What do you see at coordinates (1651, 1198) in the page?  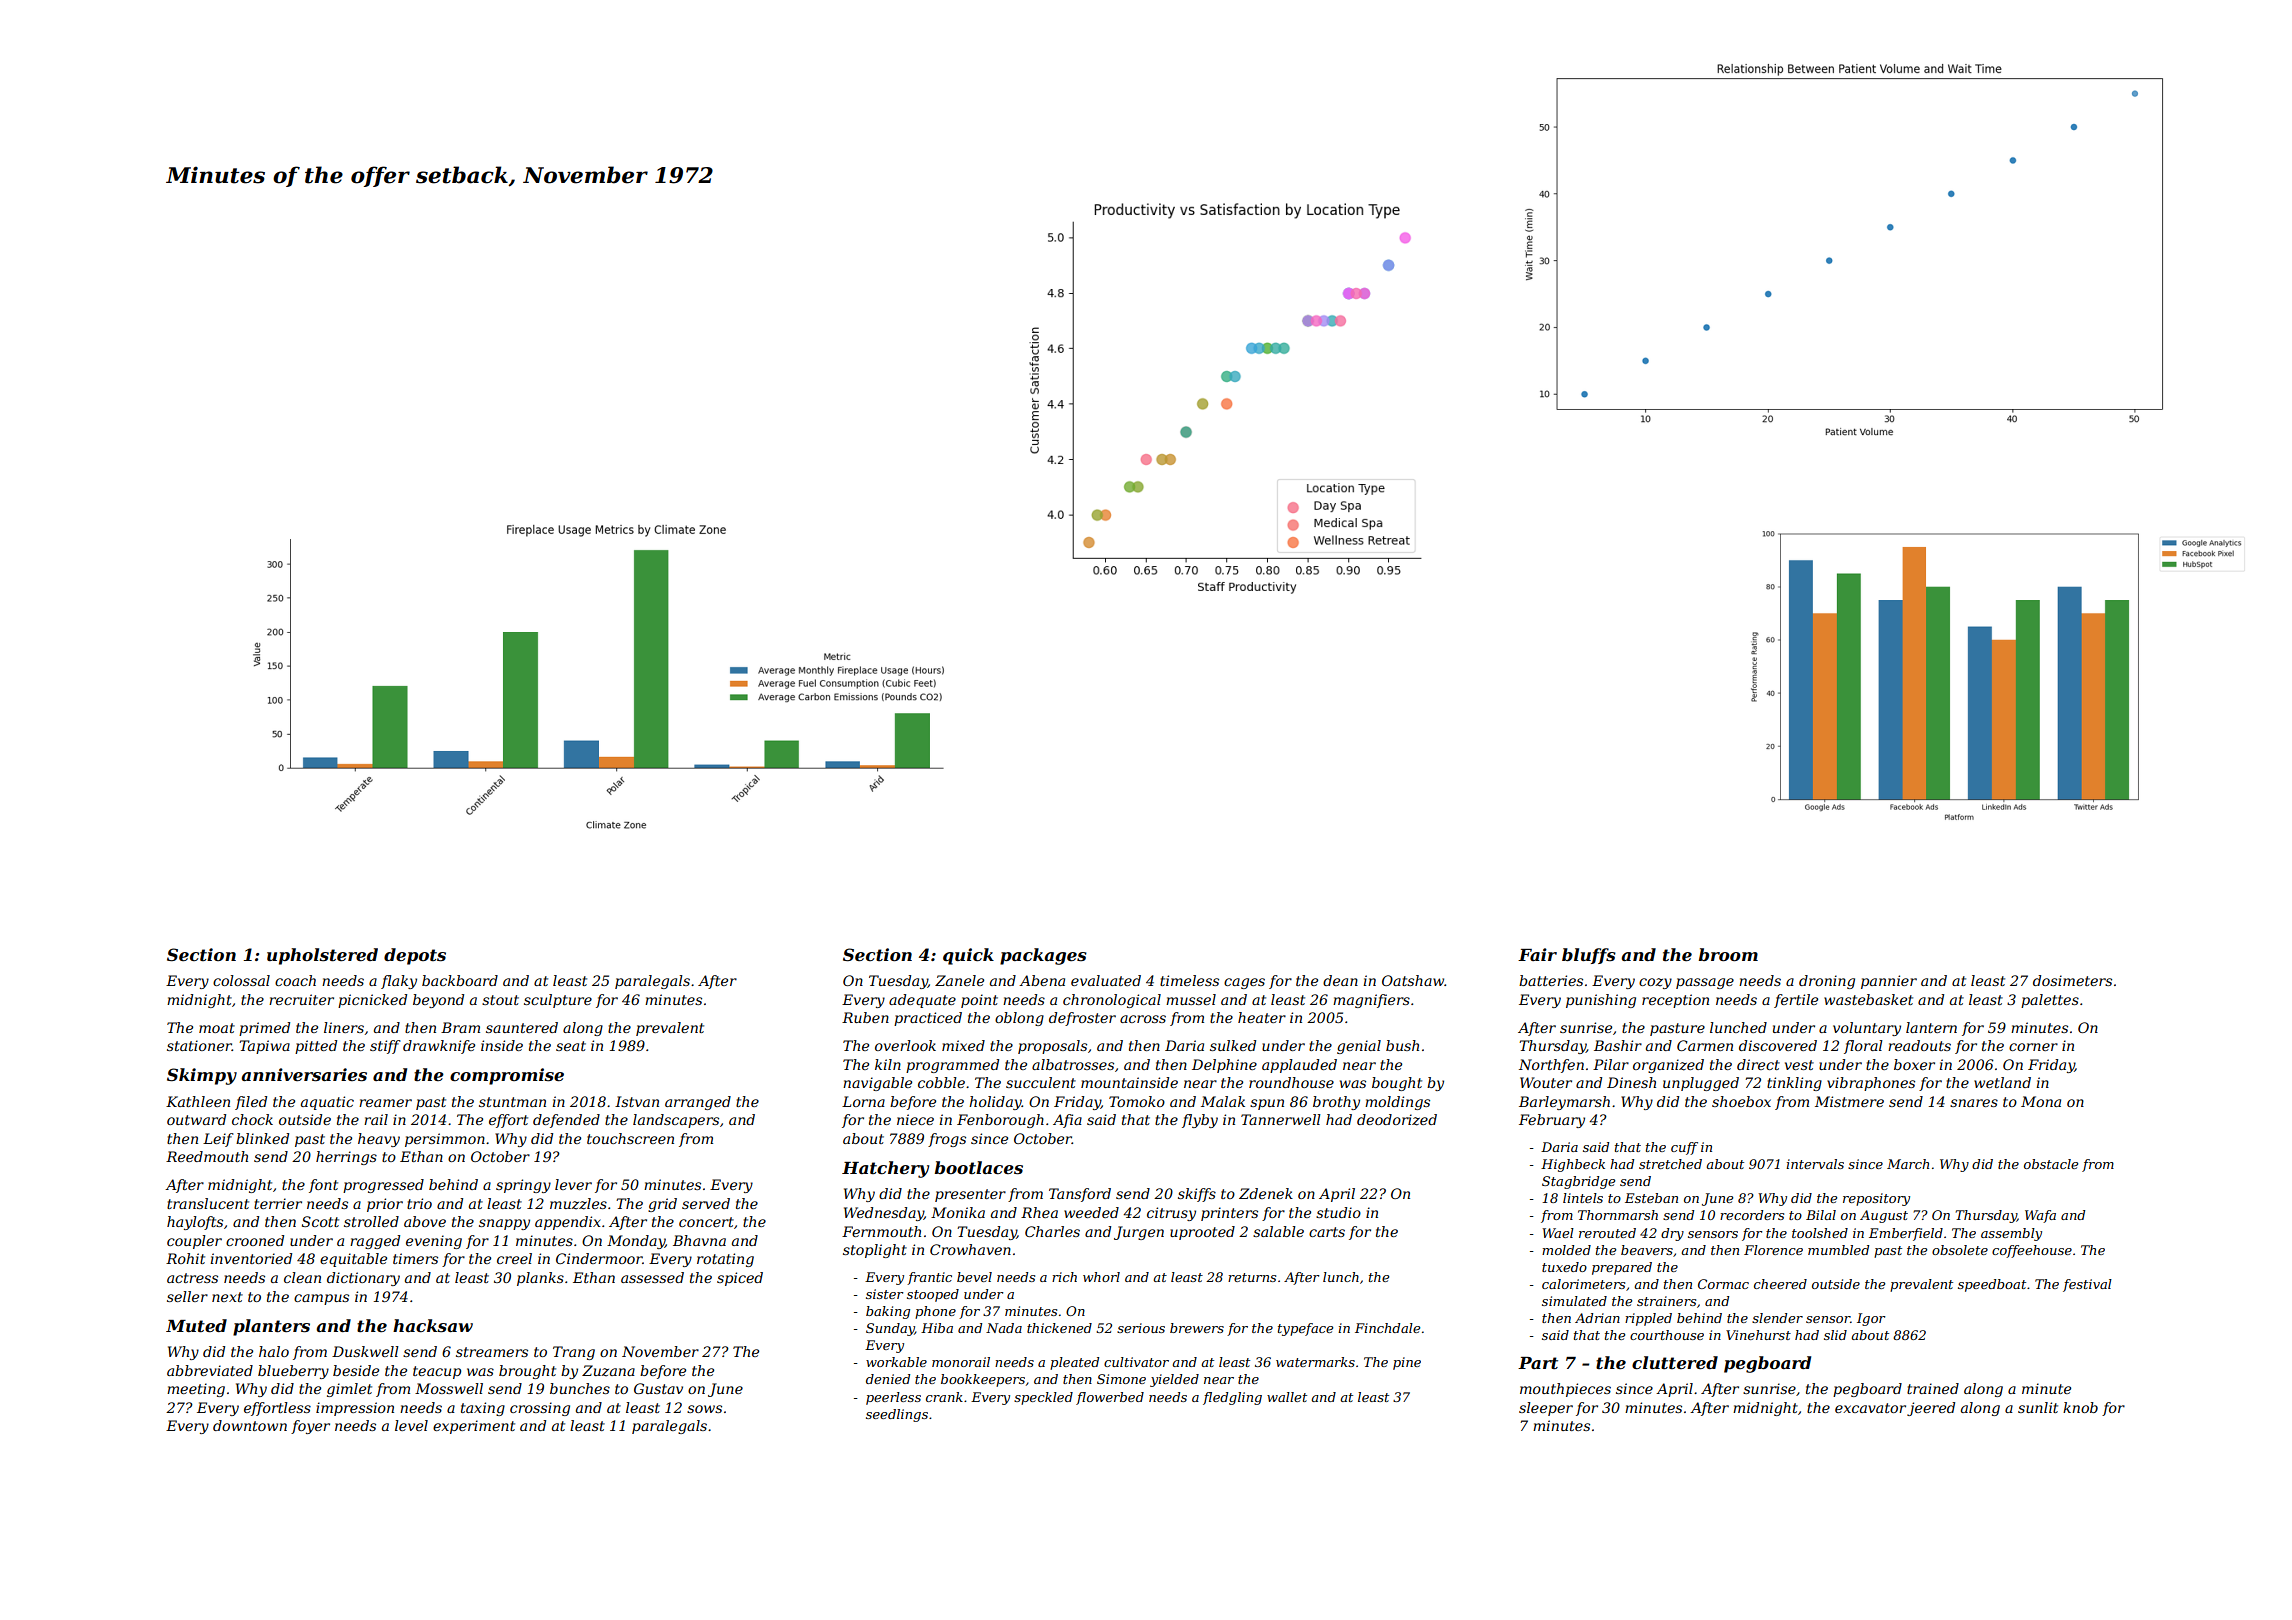 I see `Esteban` at bounding box center [1651, 1198].
